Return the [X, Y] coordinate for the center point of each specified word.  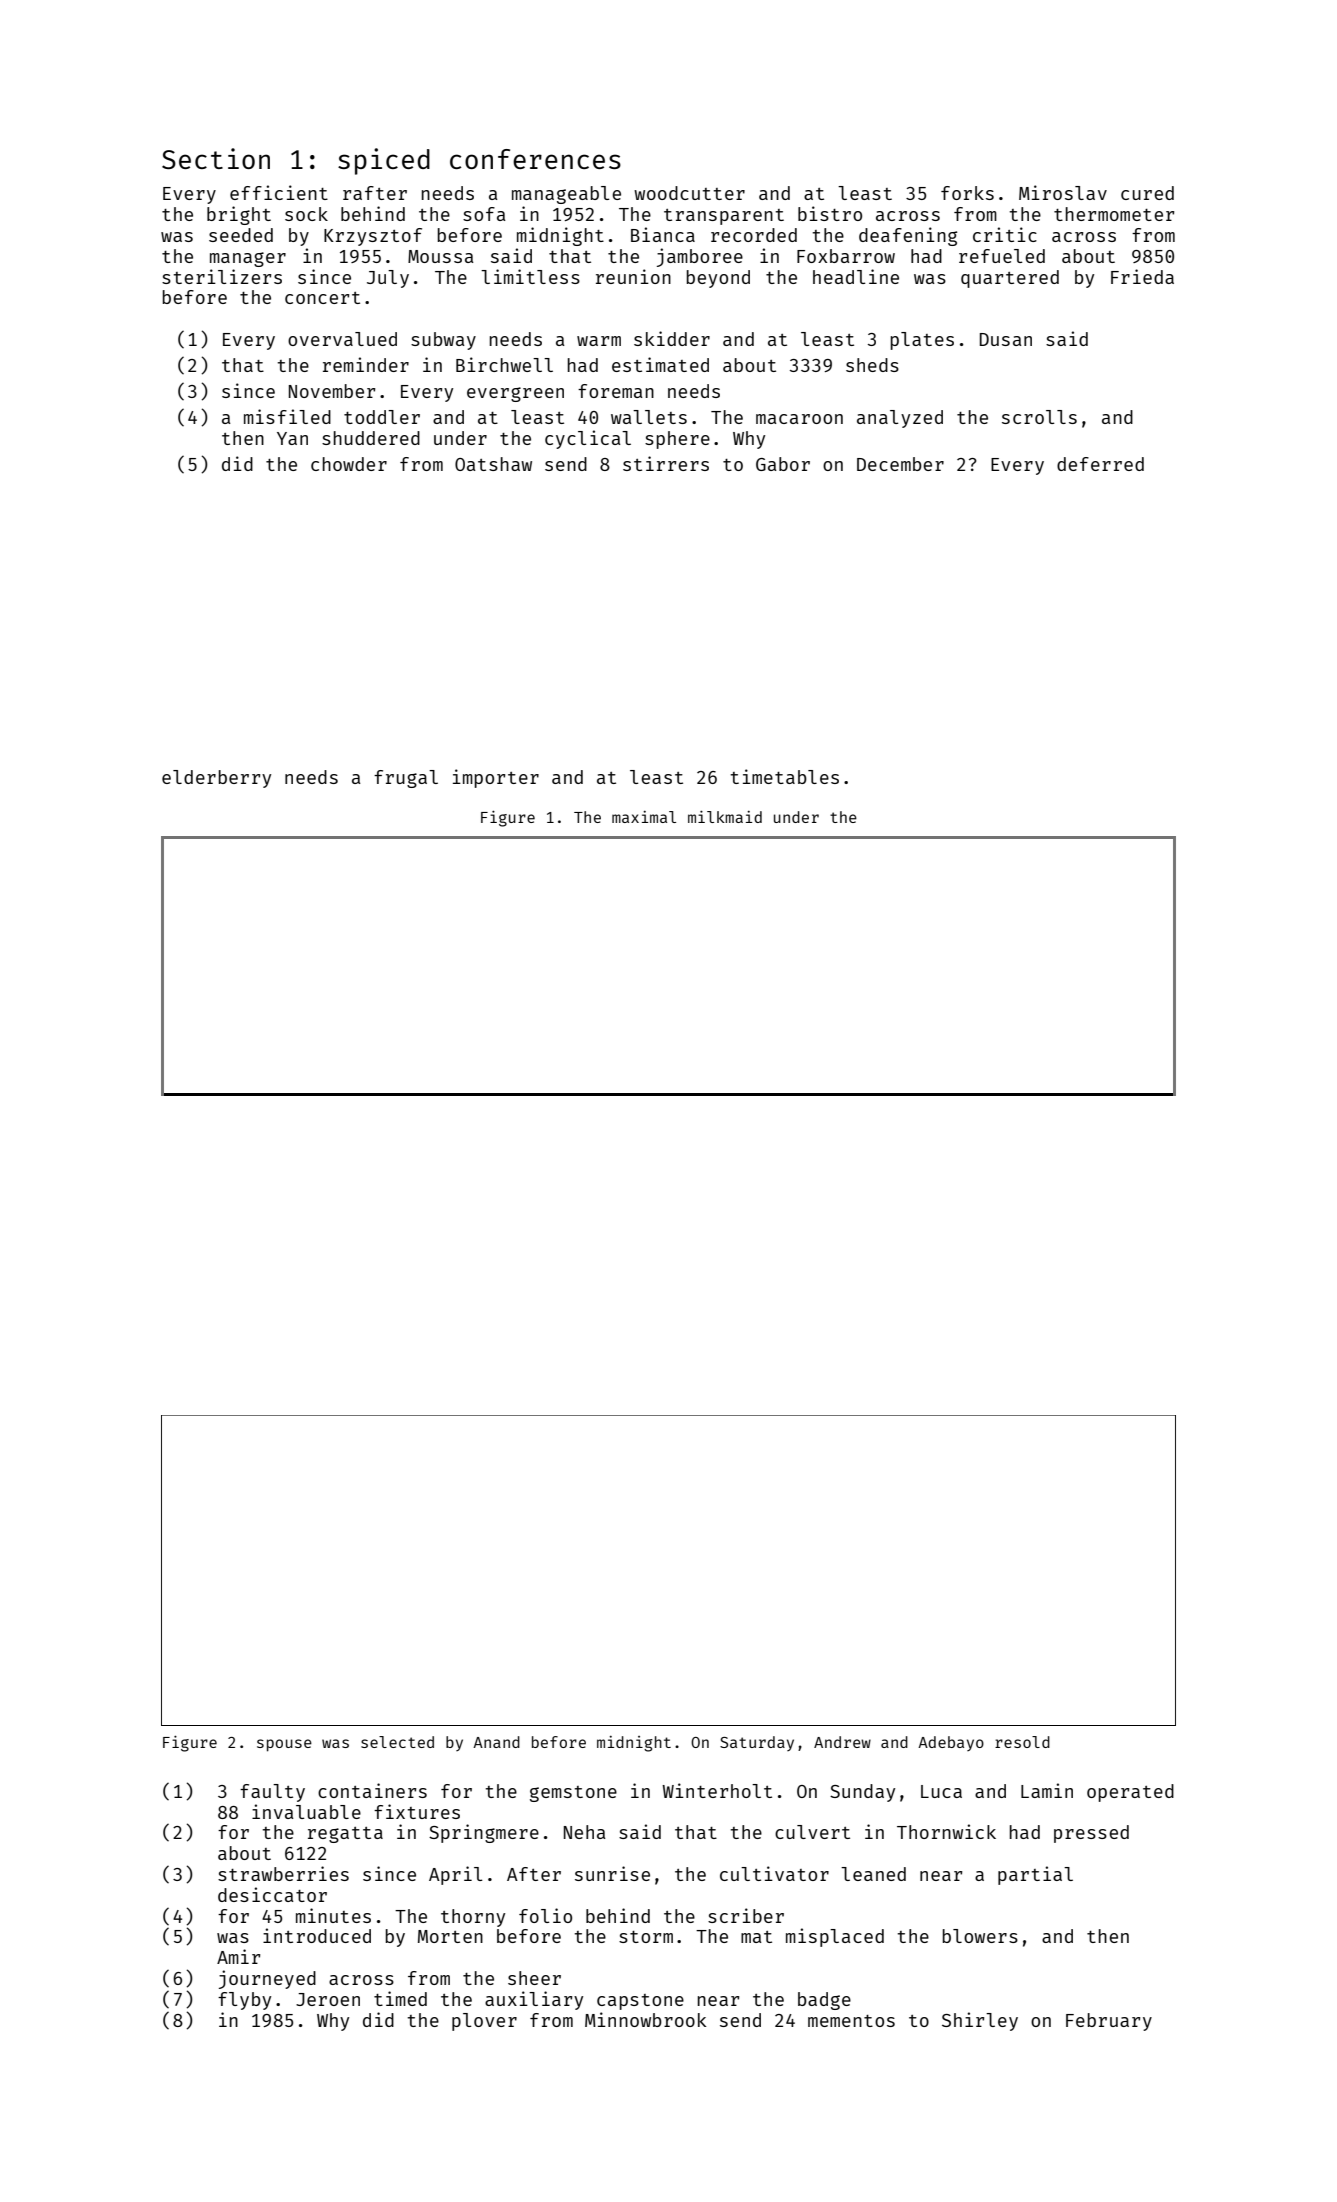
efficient [279, 192]
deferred [1100, 464]
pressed [1091, 1834]
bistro [830, 213]
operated [1130, 1793]
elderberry [216, 779]
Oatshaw [493, 464]
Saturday [757, 1743]
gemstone [573, 1794]
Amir [238, 1956]
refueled [1002, 256]
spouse [284, 1745]
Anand [496, 1742]
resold [1022, 1742]
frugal [406, 779]
